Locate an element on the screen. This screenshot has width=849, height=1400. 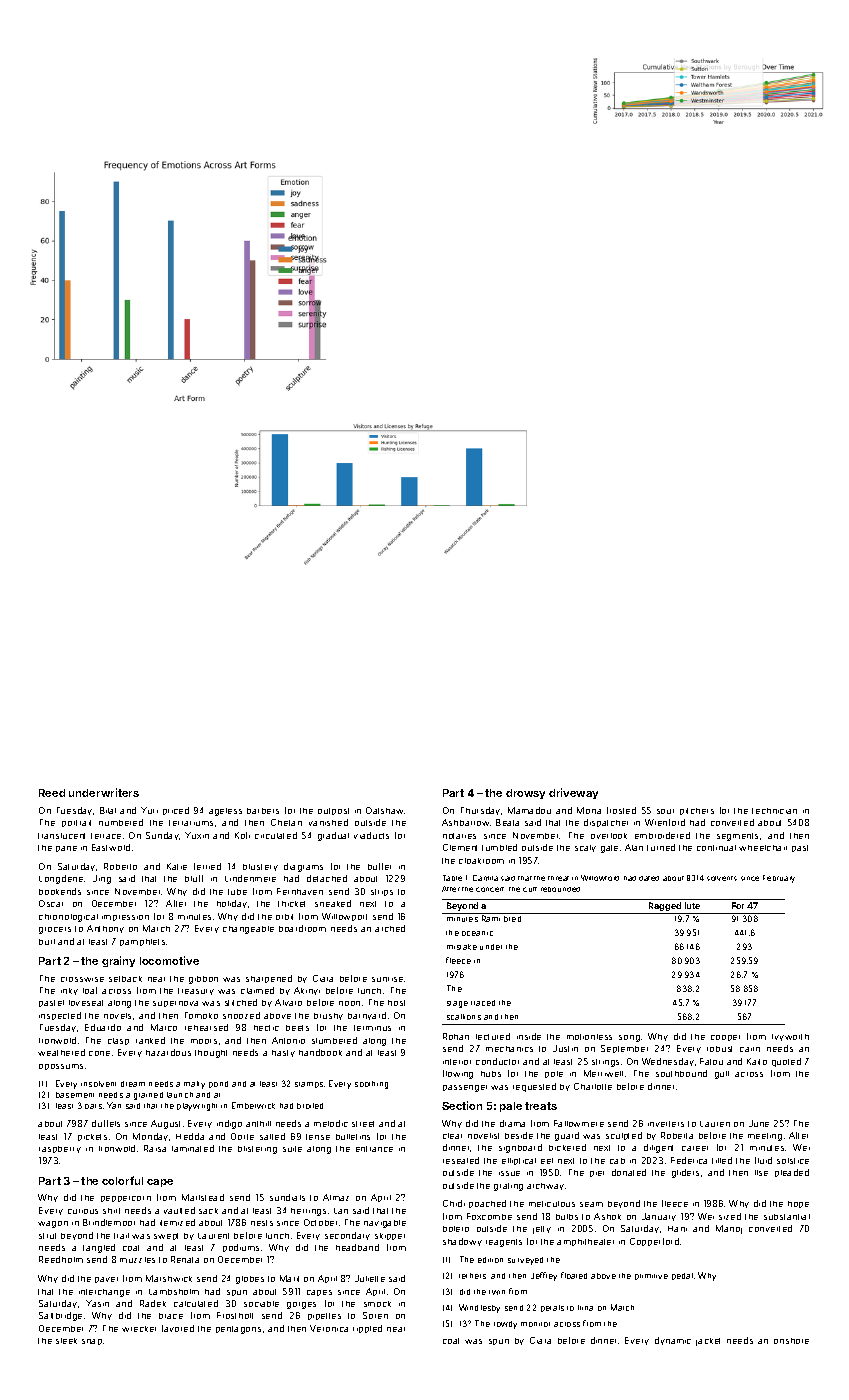
inverters is located at coordinates (666, 1124).
